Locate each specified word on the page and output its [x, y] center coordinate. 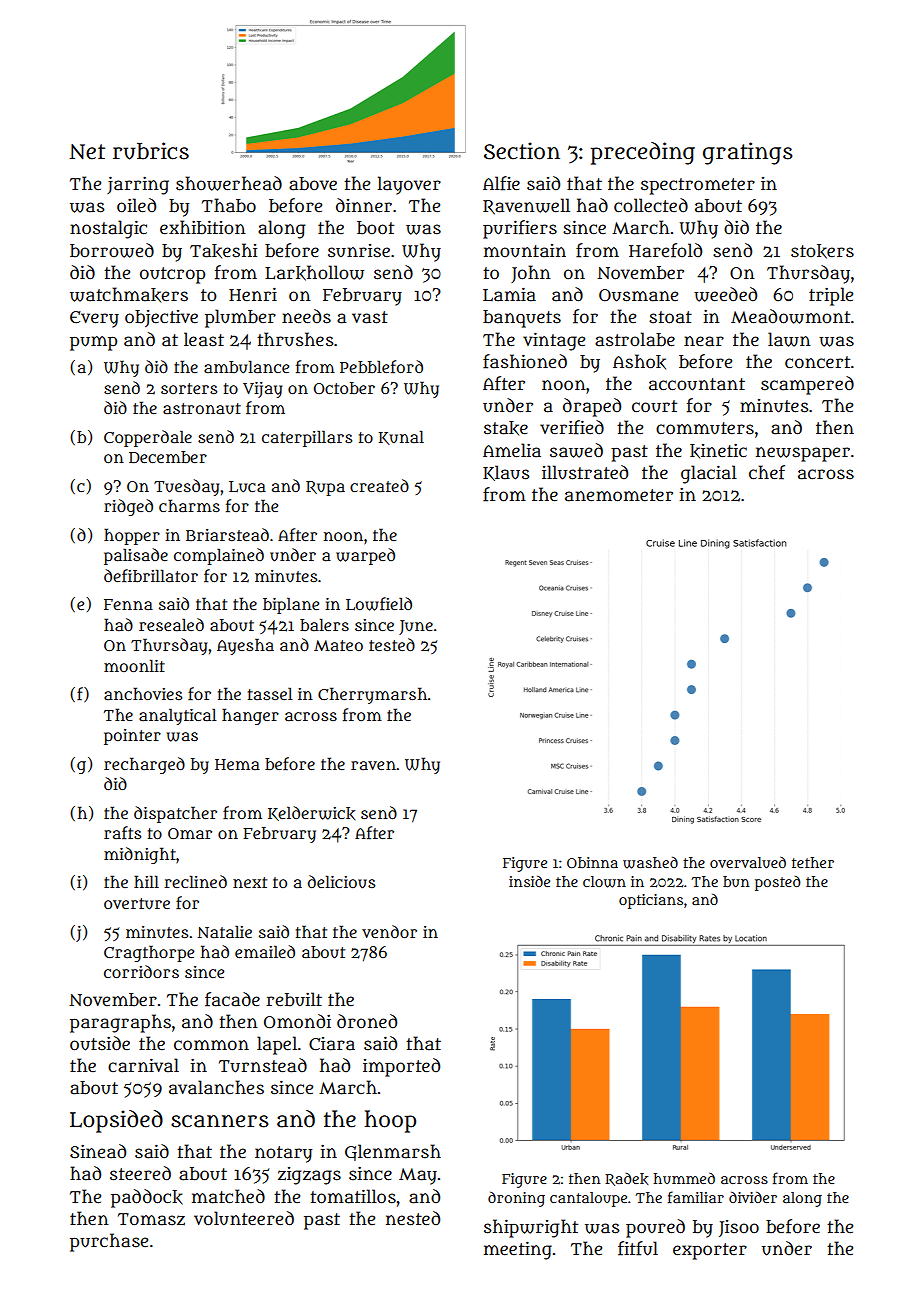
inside [529, 881]
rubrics [151, 151]
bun [736, 881]
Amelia [512, 450]
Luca [247, 487]
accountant [697, 384]
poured [655, 1228]
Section [522, 151]
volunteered [244, 1218]
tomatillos [353, 1196]
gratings [748, 153]
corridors [141, 971]
